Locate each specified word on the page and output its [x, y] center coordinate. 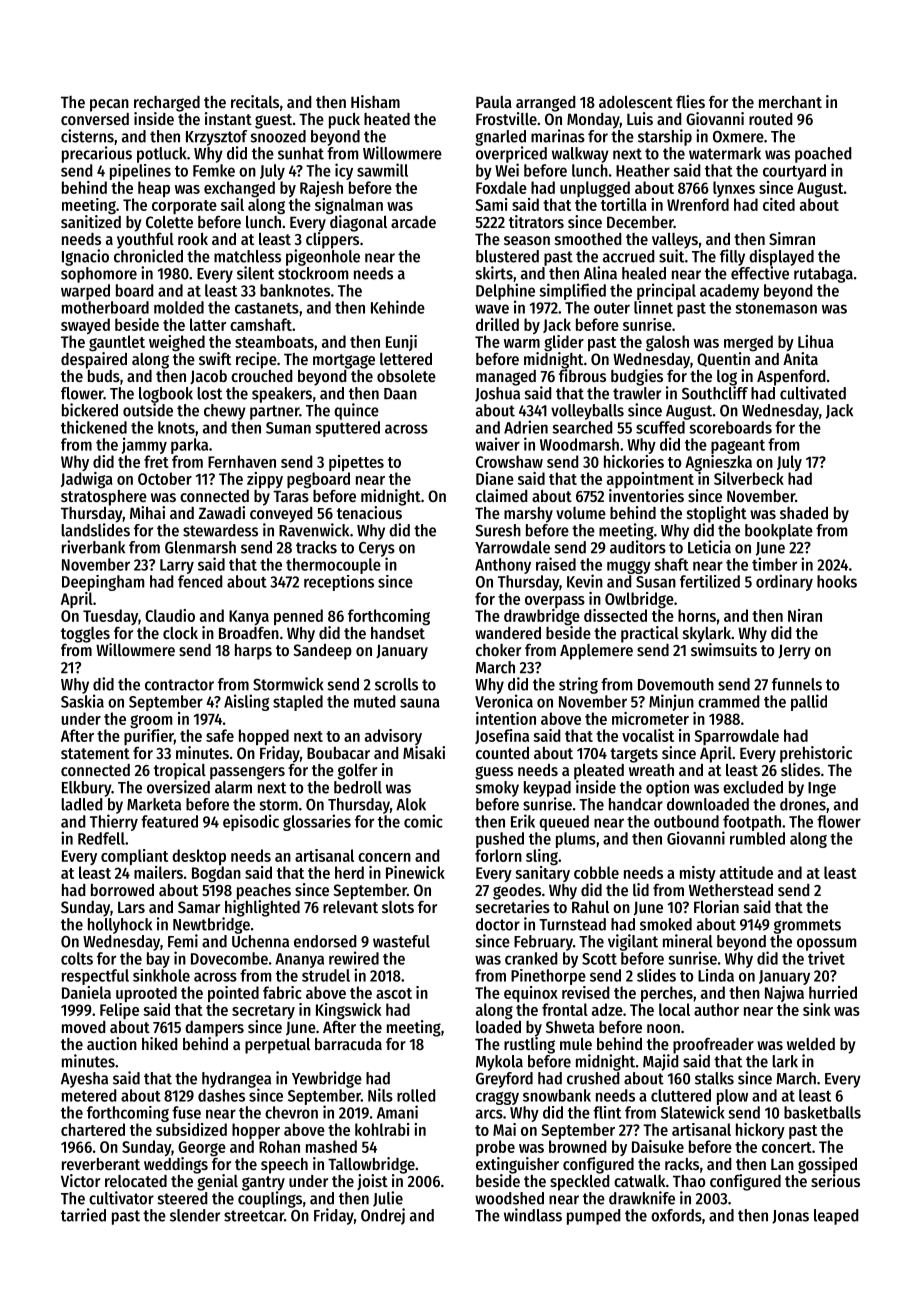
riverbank [93, 547]
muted [375, 701]
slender [195, 1215]
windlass [533, 1215]
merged [748, 343]
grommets [807, 926]
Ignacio [85, 257]
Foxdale [501, 187]
